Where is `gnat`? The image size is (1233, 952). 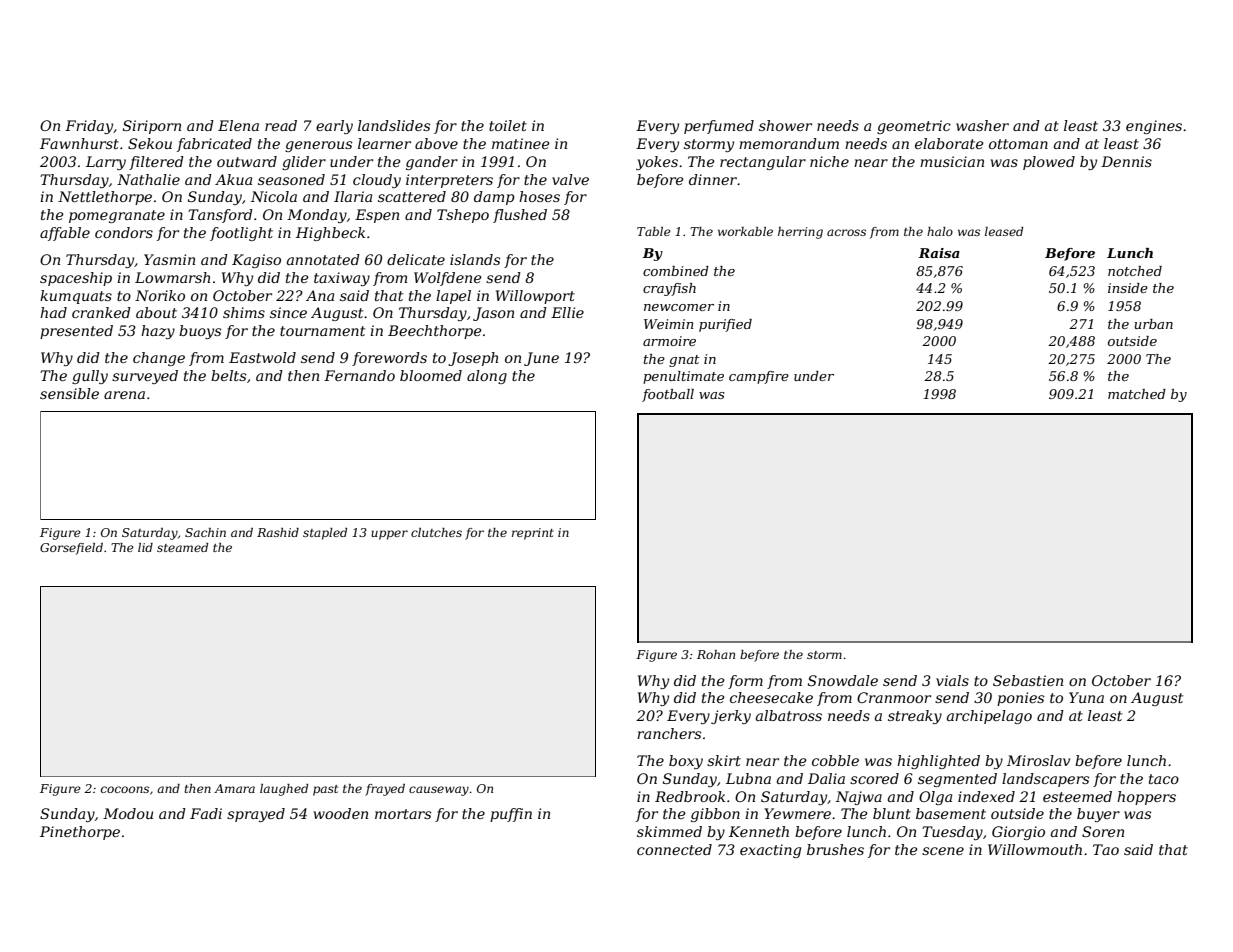
gnat is located at coordinates (684, 361).
